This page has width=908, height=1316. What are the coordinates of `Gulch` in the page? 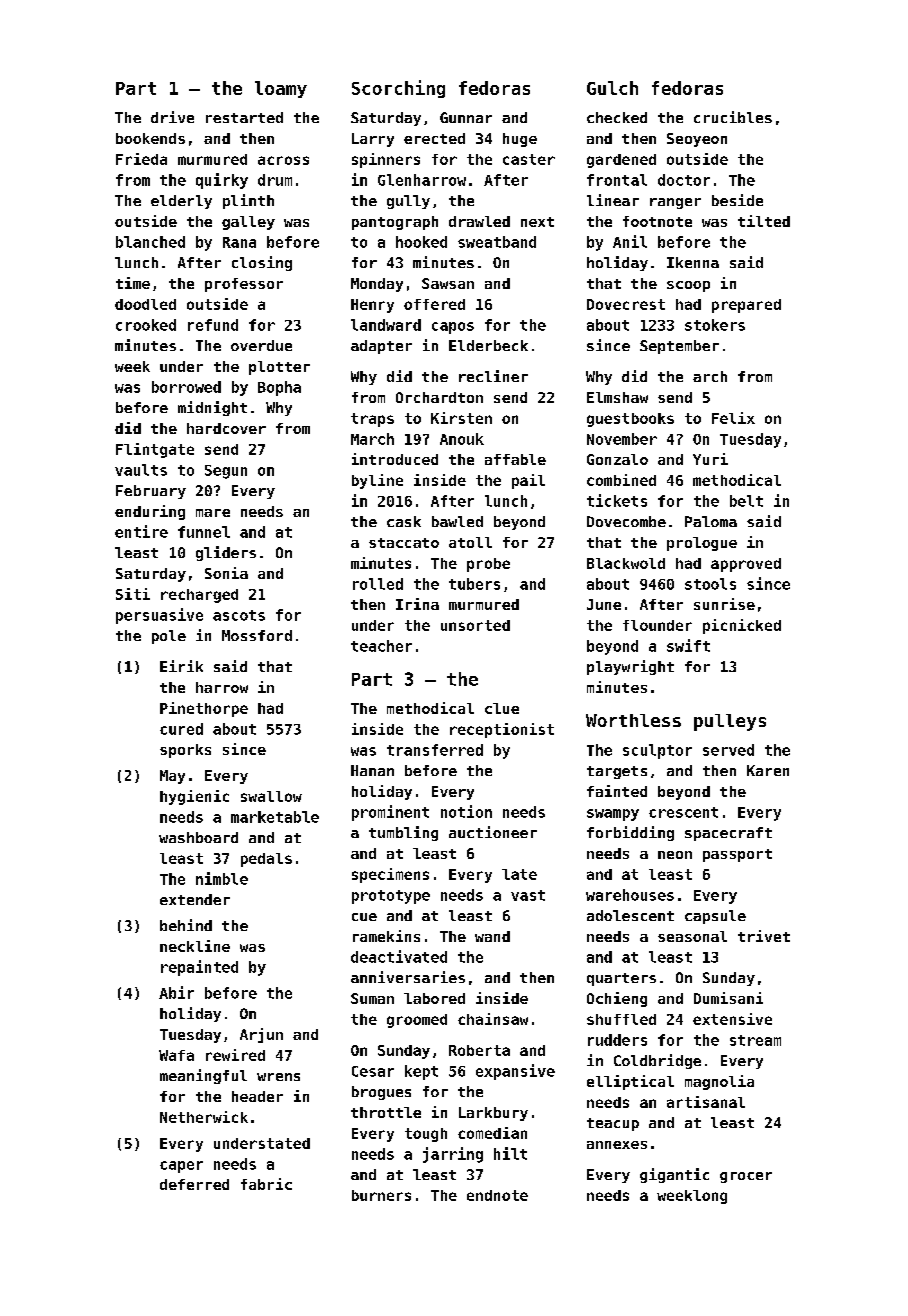 It's located at (612, 88).
